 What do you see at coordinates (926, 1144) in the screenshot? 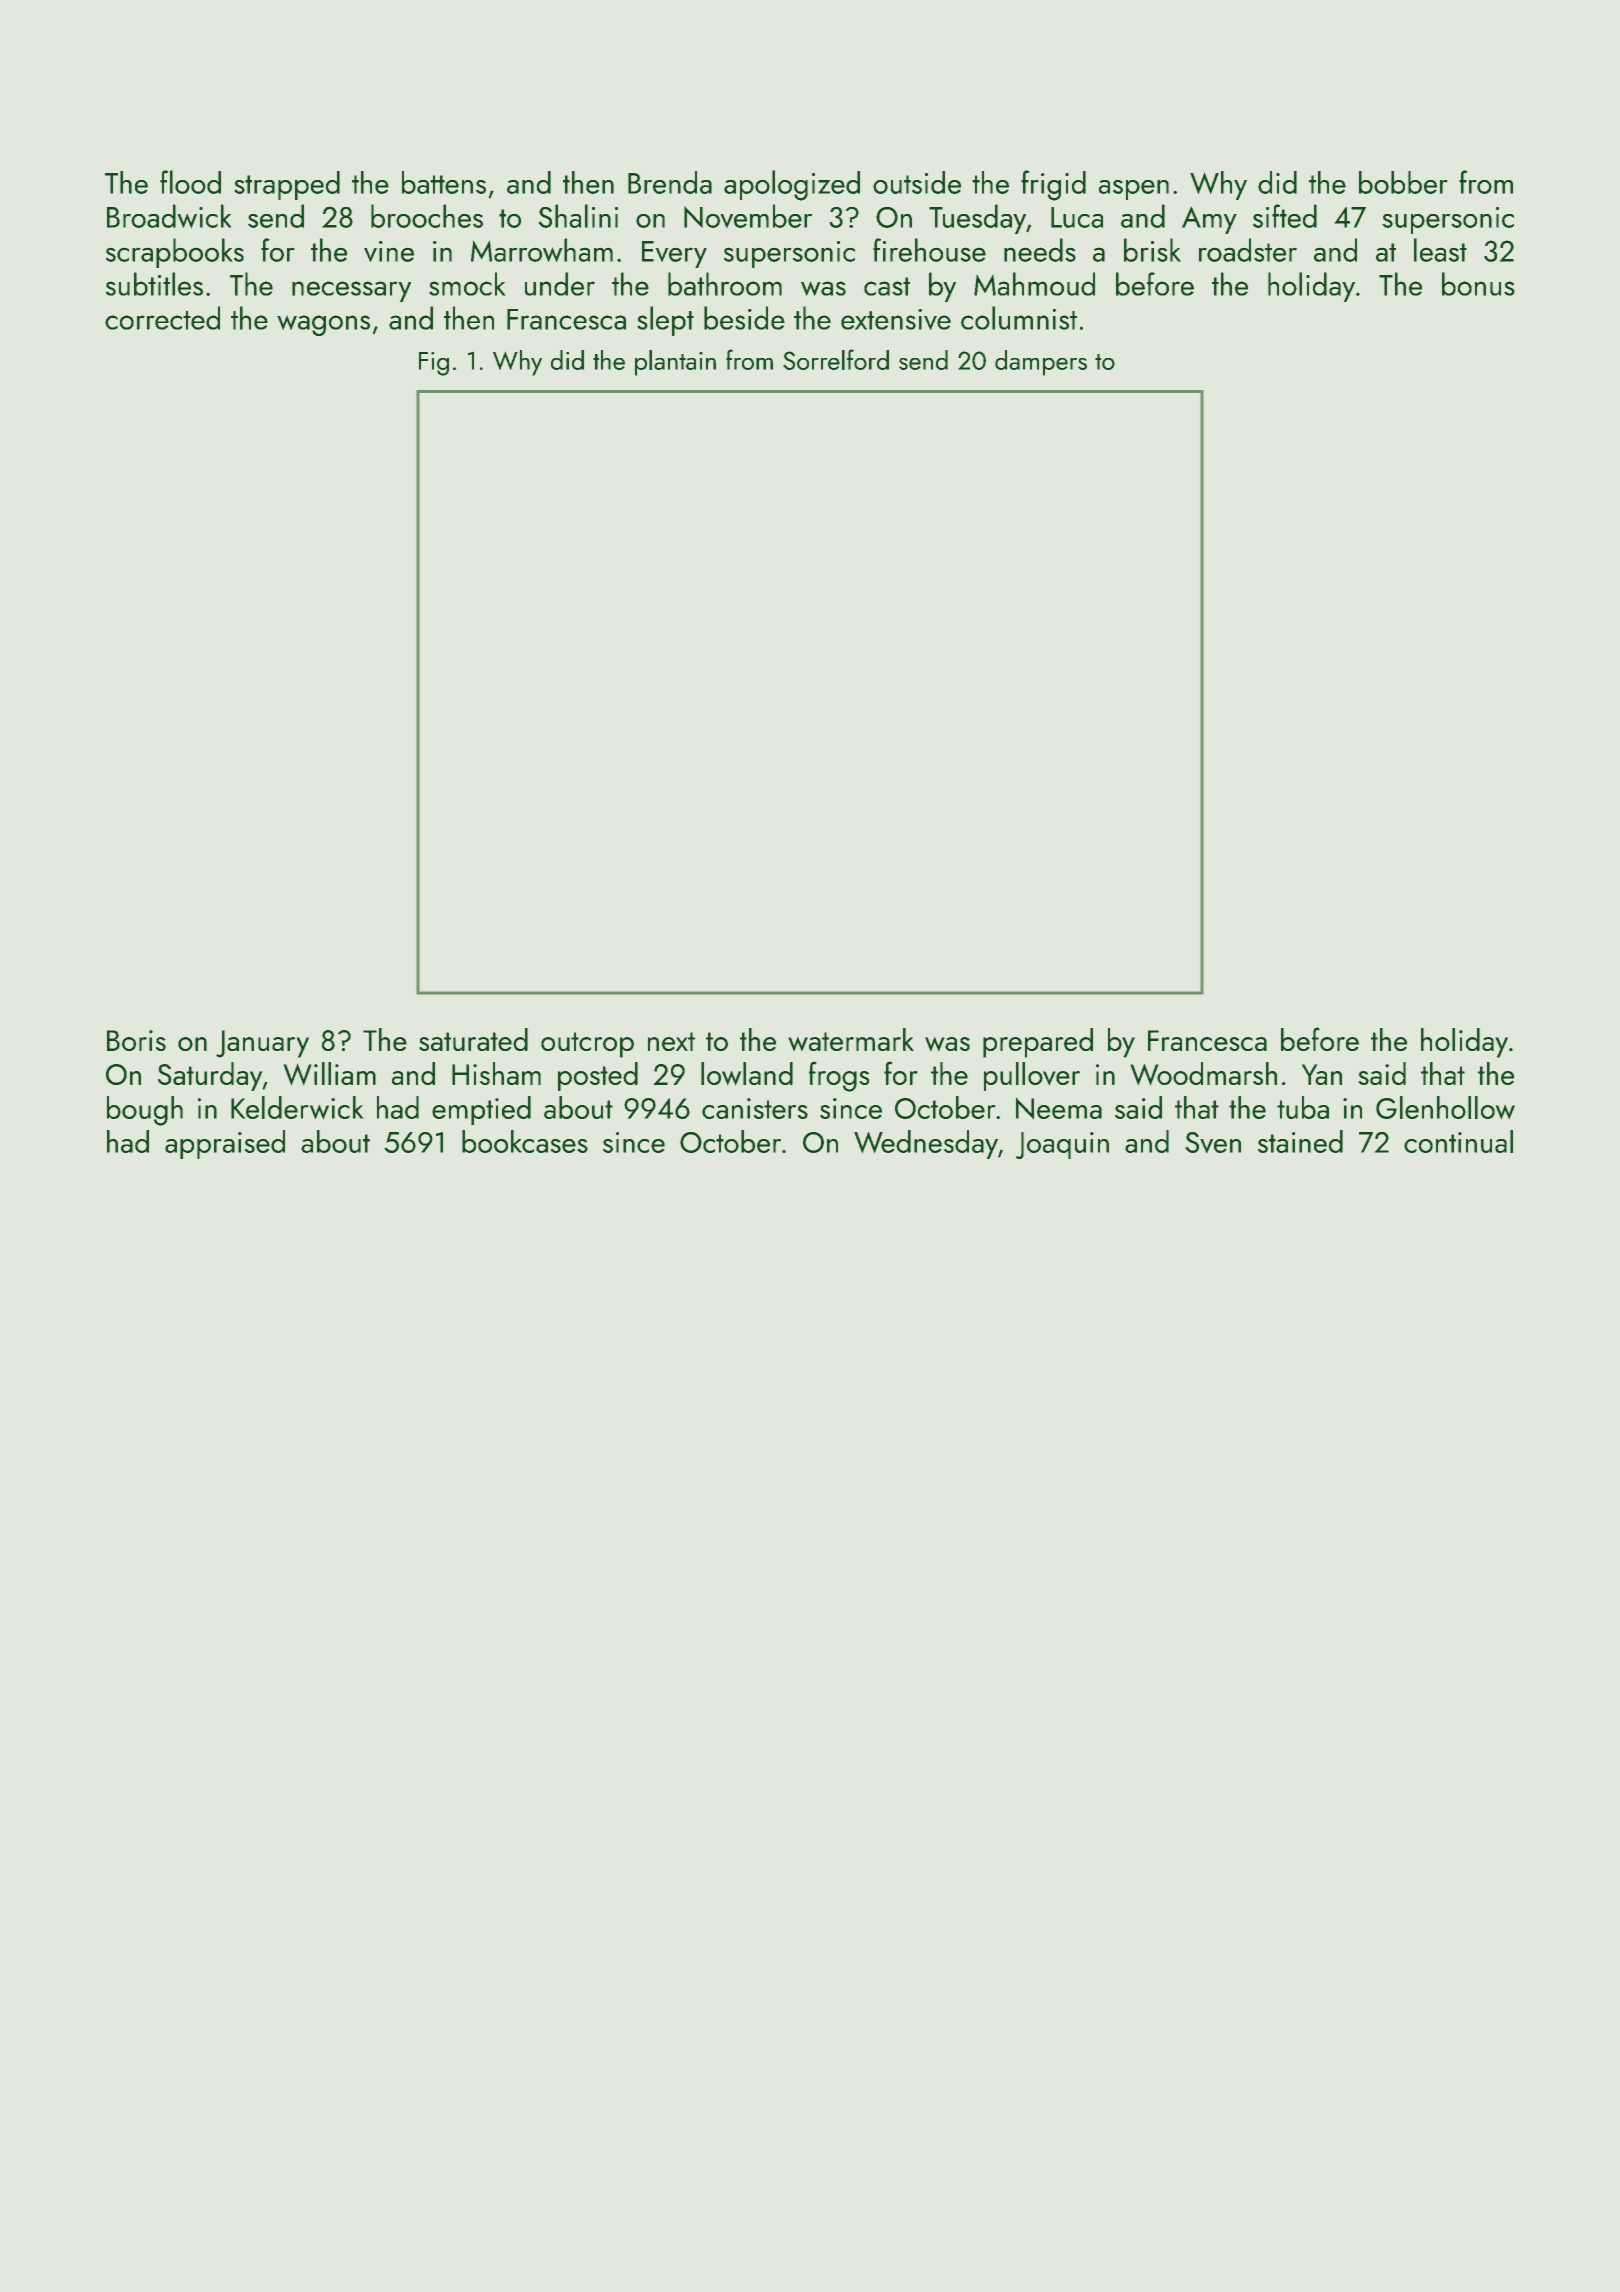
I see `Wednesday` at bounding box center [926, 1144].
